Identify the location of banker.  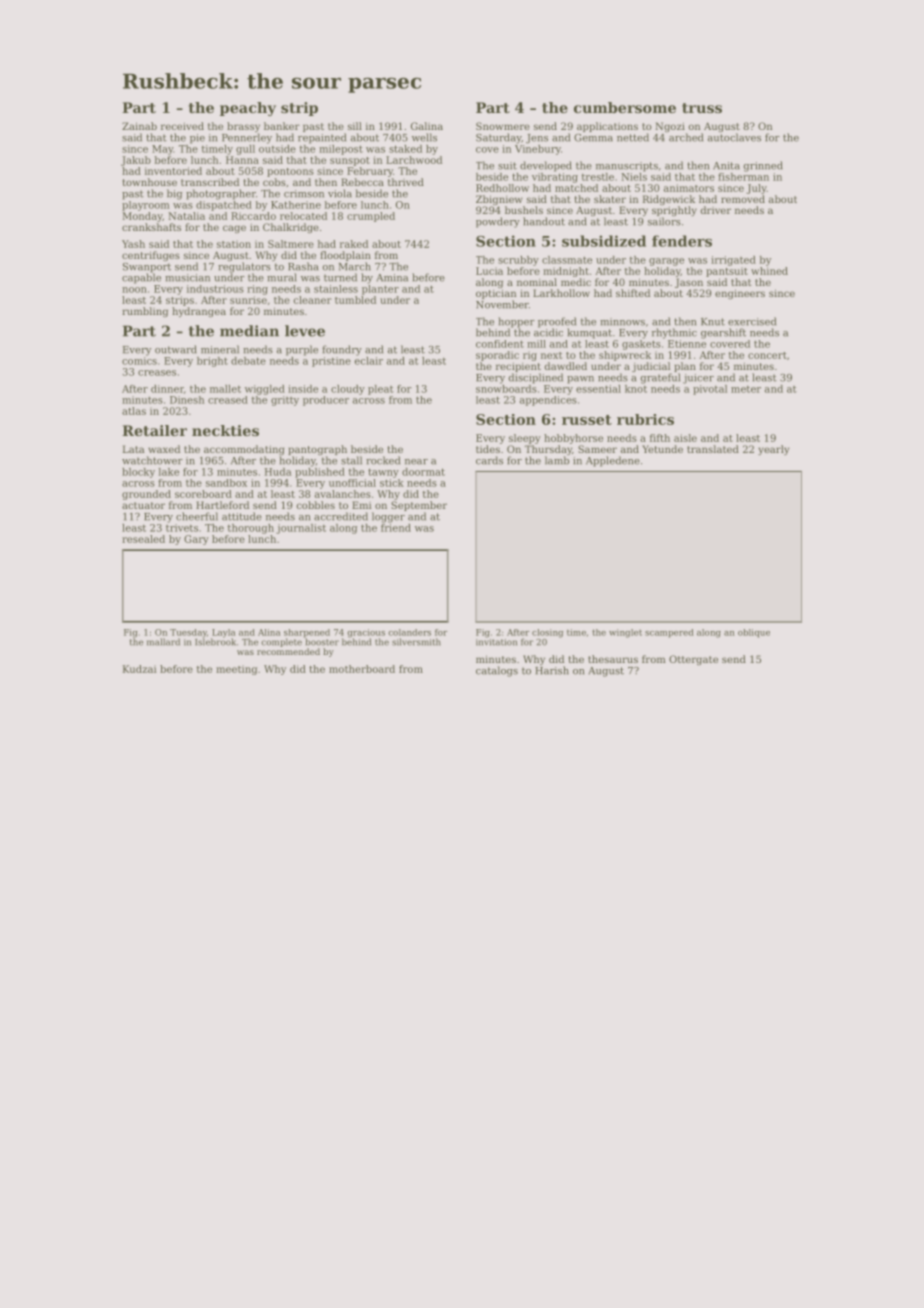
(282, 126).
